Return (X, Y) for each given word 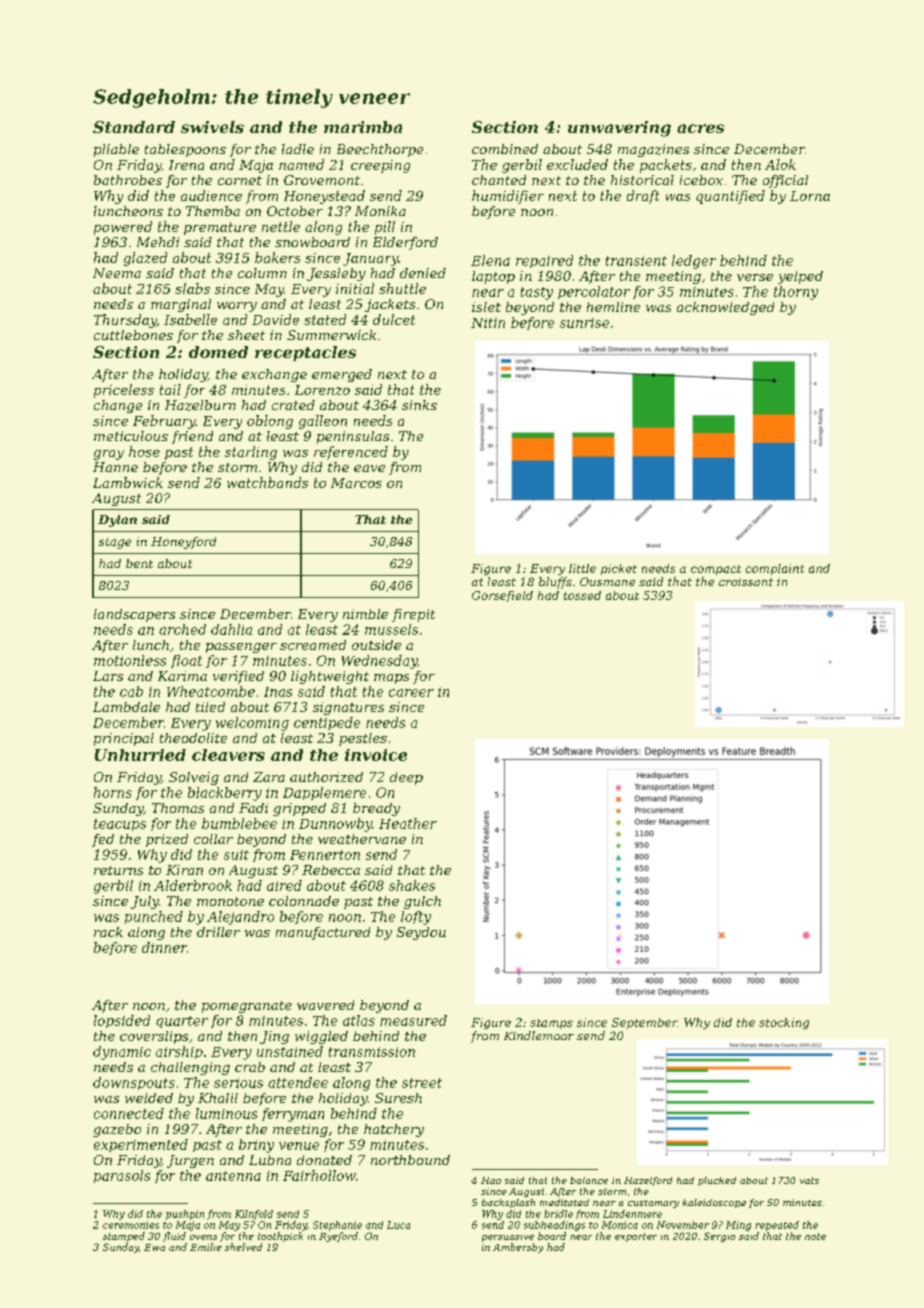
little (582, 568)
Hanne (115, 467)
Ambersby (518, 1248)
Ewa (154, 1247)
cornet (240, 180)
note (815, 1236)
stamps (551, 1024)
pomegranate (247, 1007)
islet (486, 307)
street (422, 1083)
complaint (775, 569)
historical (642, 180)
